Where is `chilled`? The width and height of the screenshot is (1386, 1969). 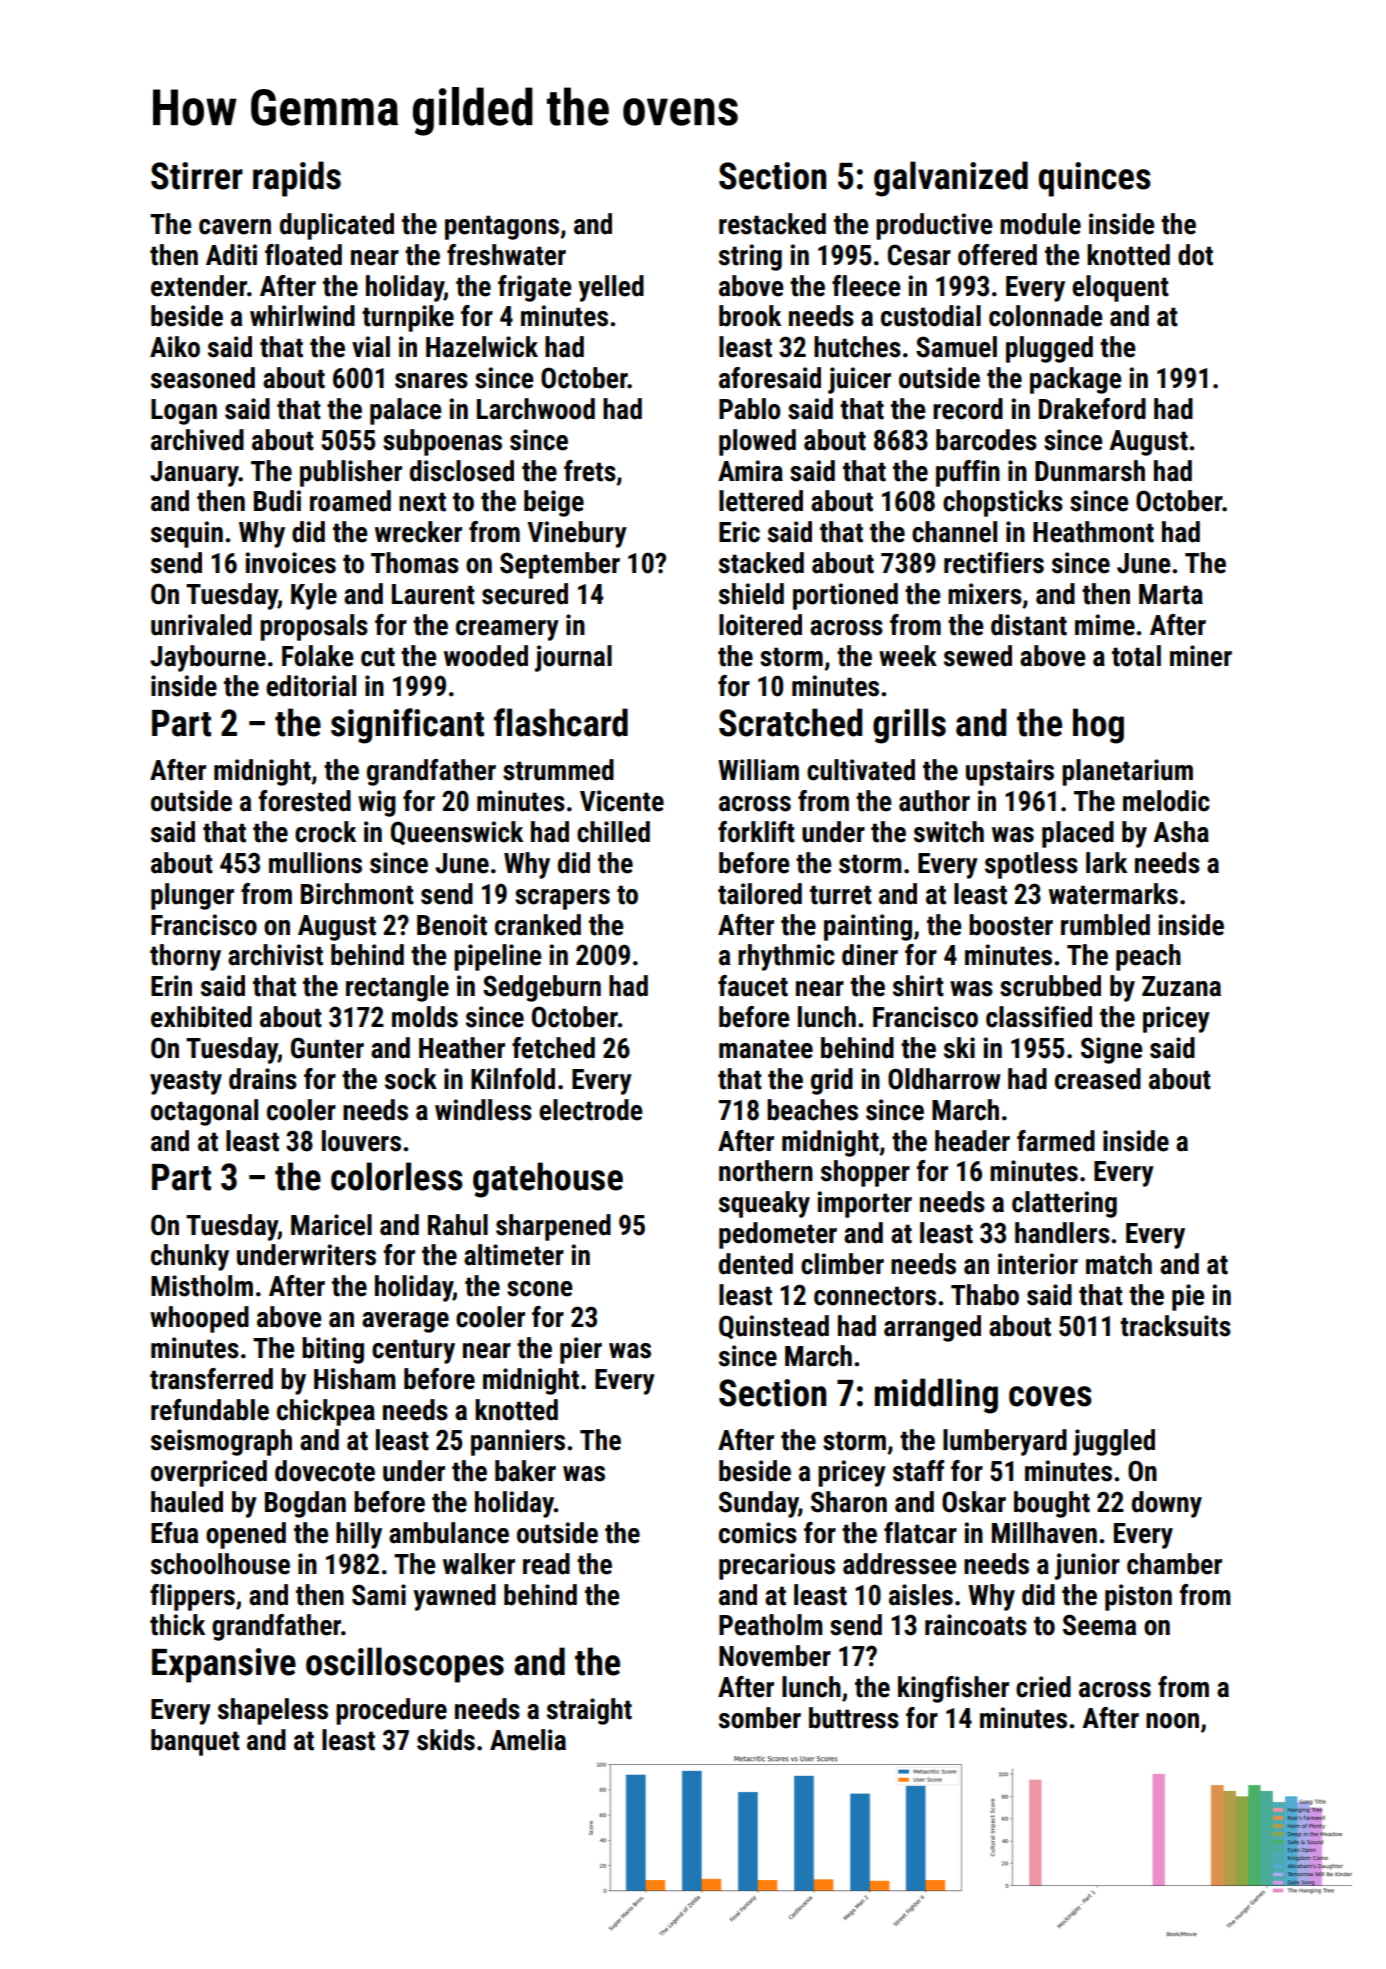
chilled is located at coordinates (613, 832).
